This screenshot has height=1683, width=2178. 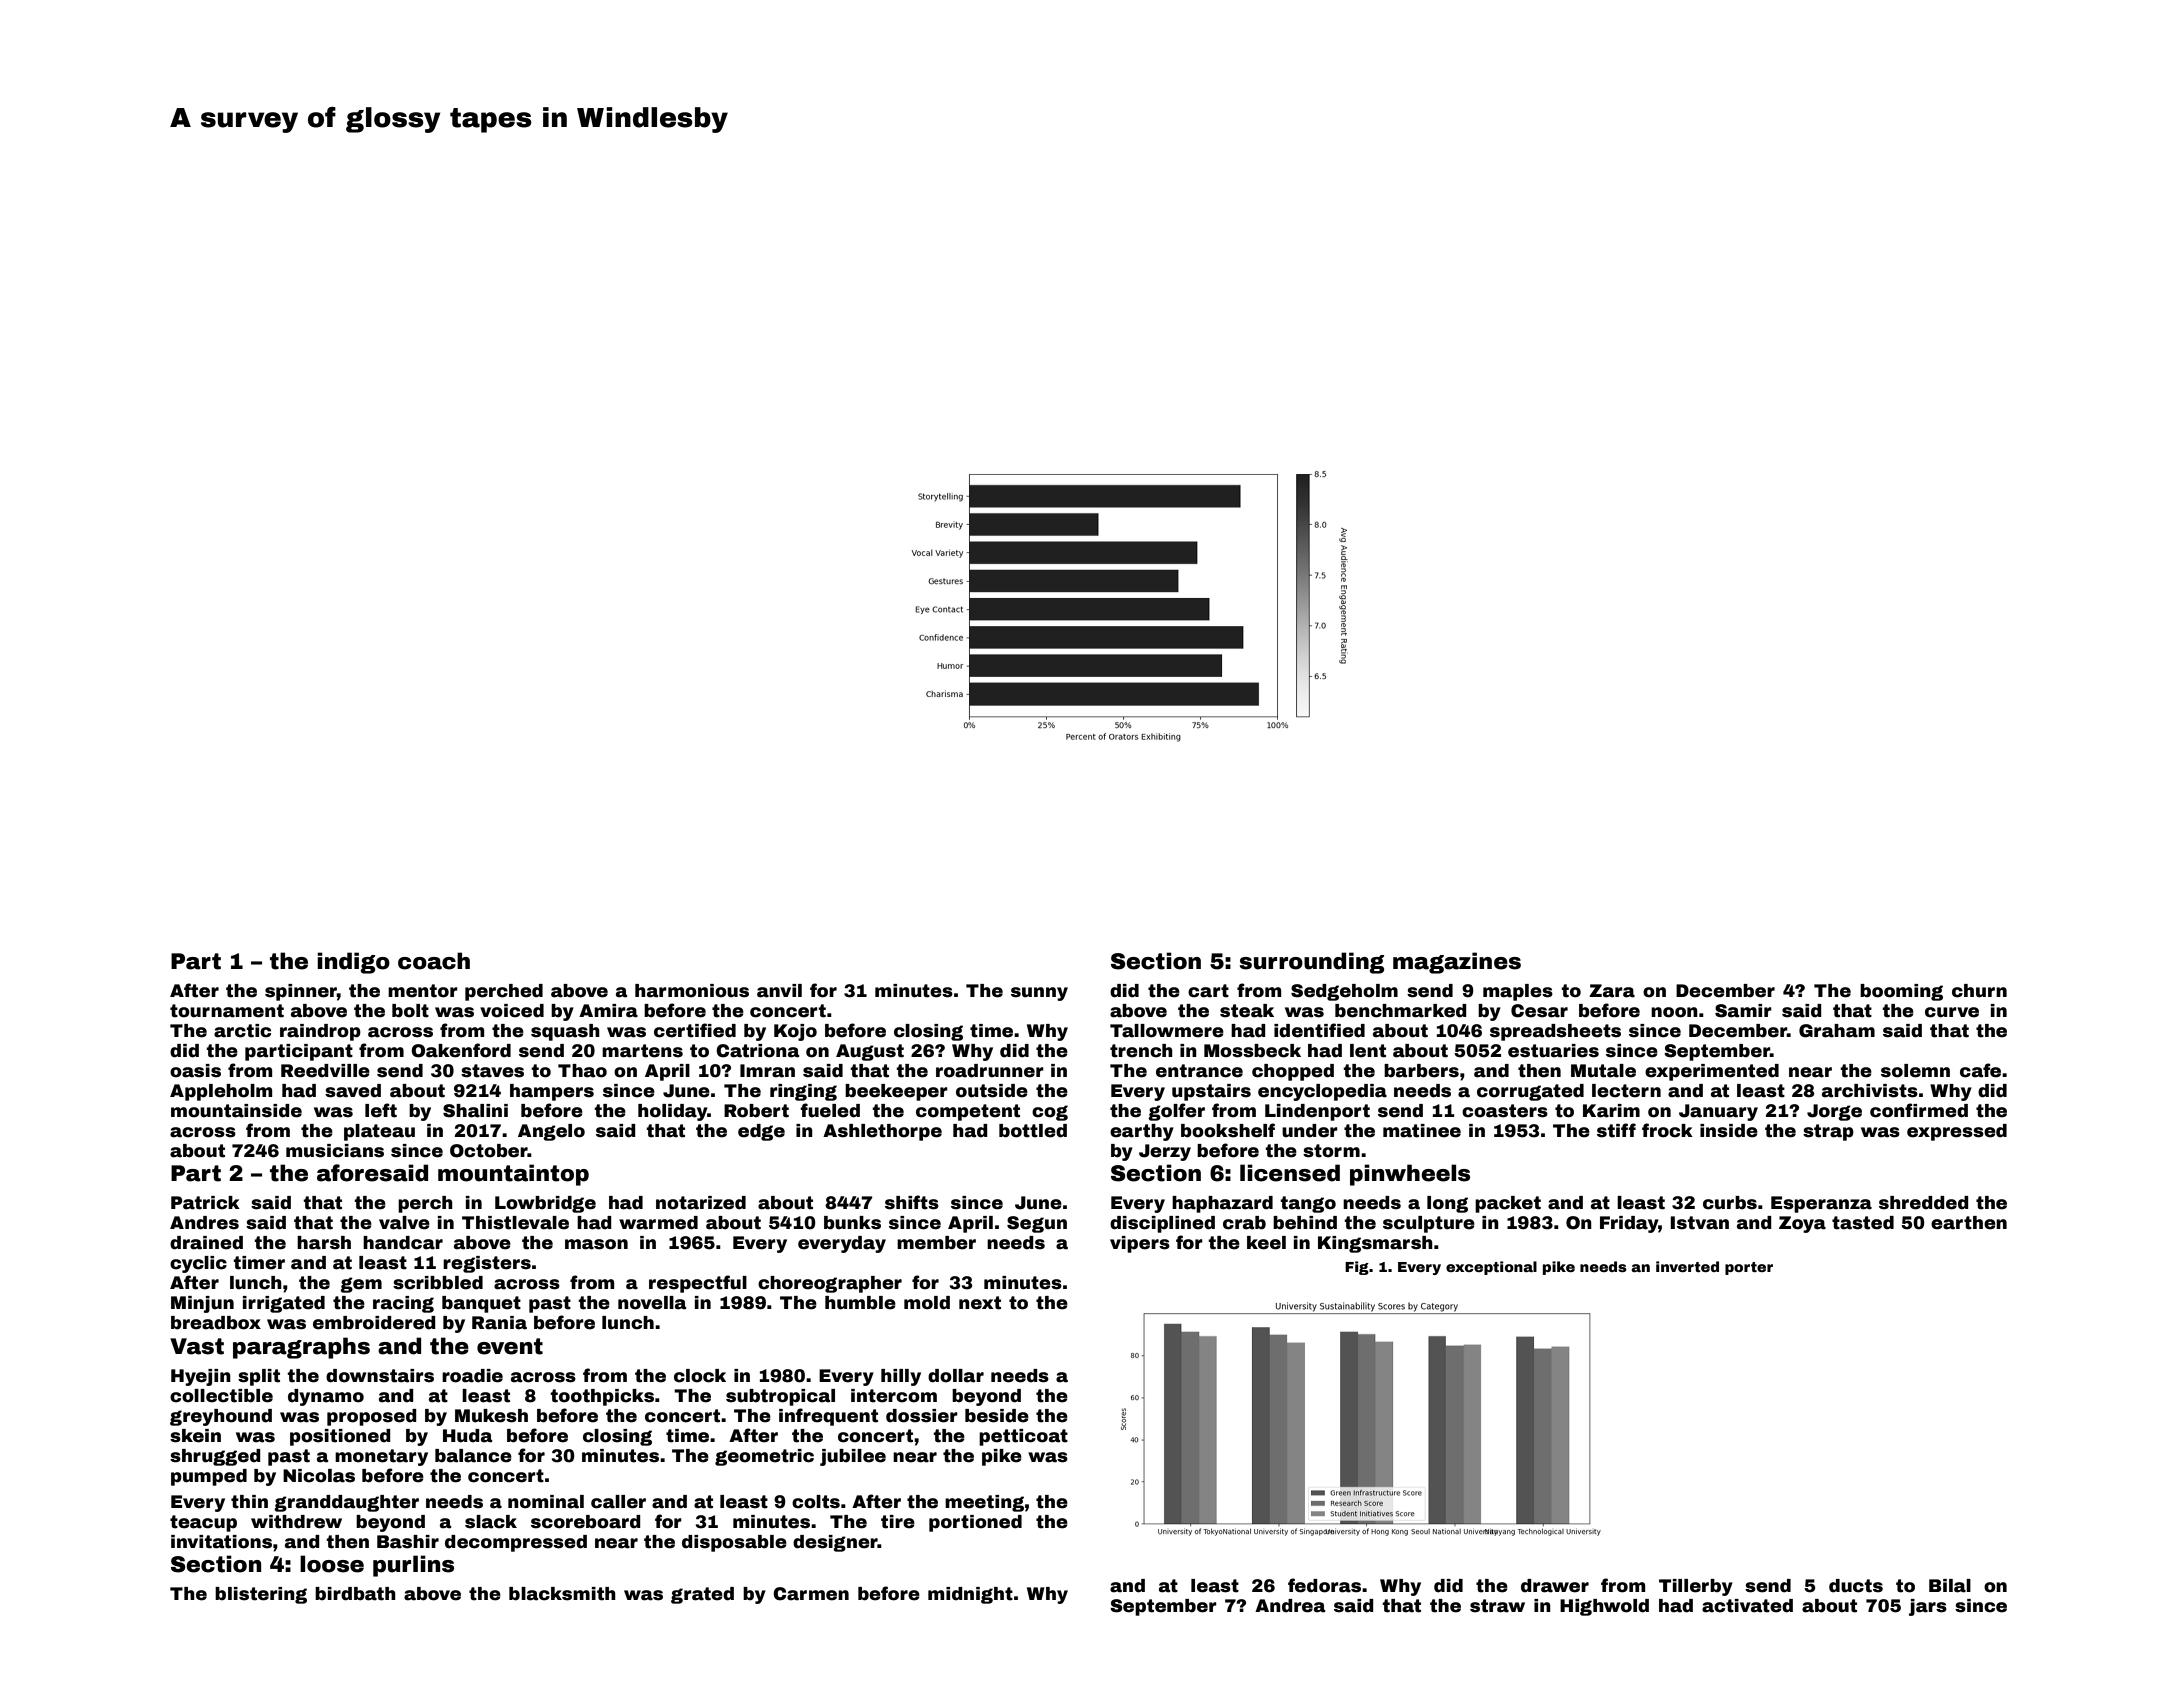 What do you see at coordinates (353, 1091) in the screenshot?
I see `saved` at bounding box center [353, 1091].
